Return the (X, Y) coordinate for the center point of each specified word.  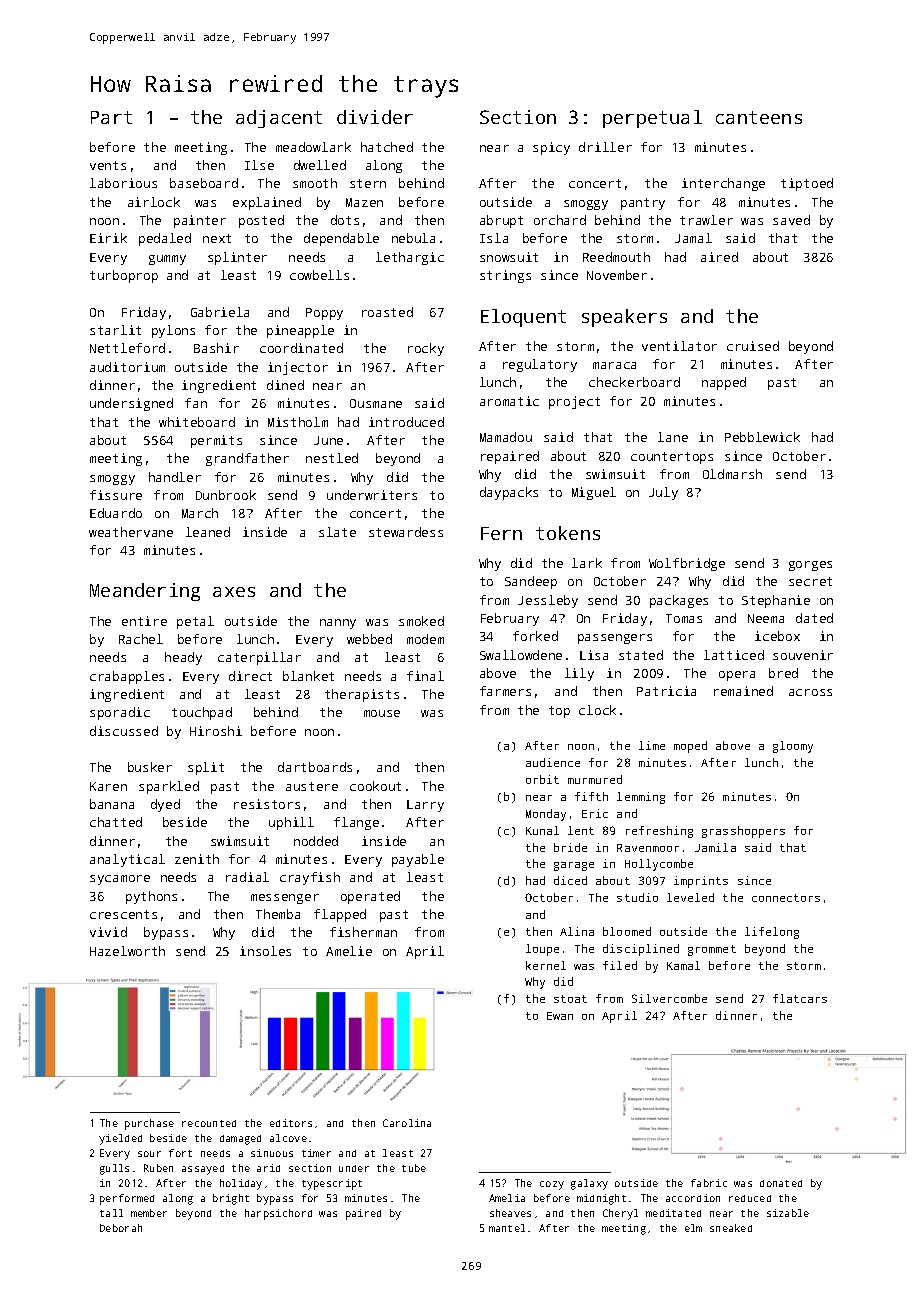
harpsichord (278, 1214)
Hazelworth (127, 951)
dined (285, 385)
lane (673, 437)
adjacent (279, 119)
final (425, 676)
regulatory (540, 365)
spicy (551, 148)
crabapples (127, 677)
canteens (759, 117)
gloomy (793, 747)
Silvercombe (669, 998)
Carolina (407, 1123)
